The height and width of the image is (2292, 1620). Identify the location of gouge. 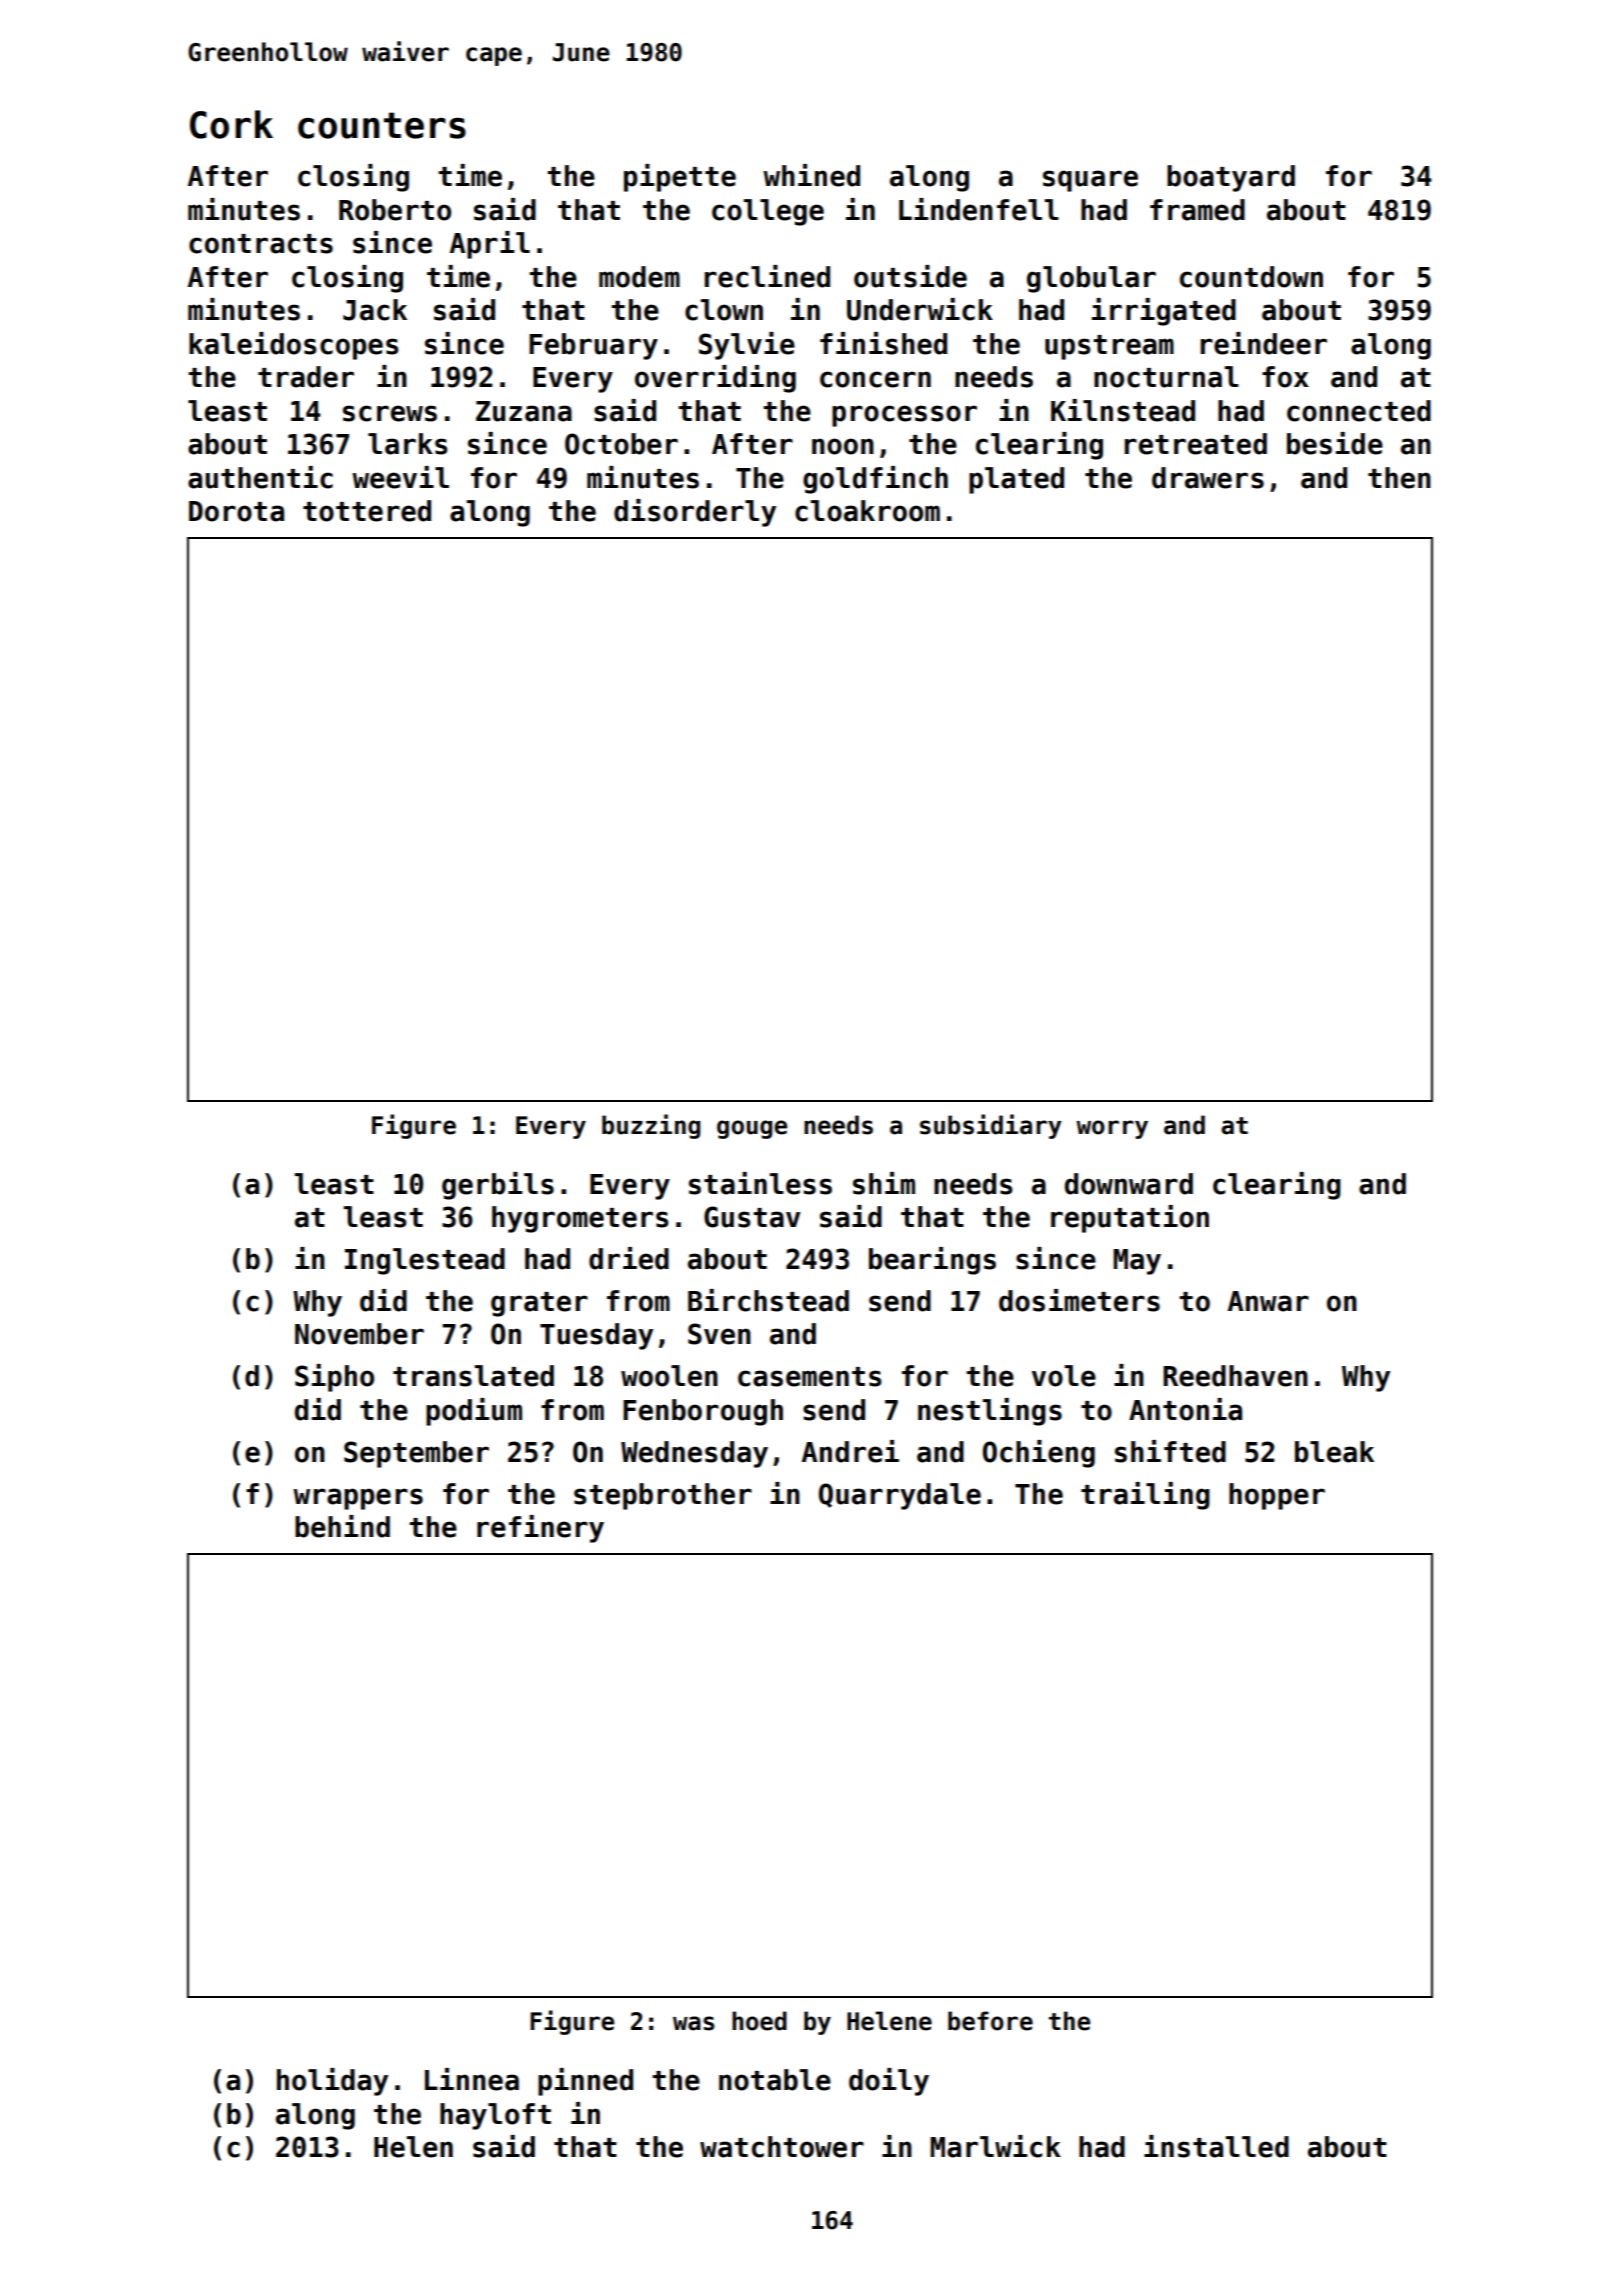
(752, 1129).
